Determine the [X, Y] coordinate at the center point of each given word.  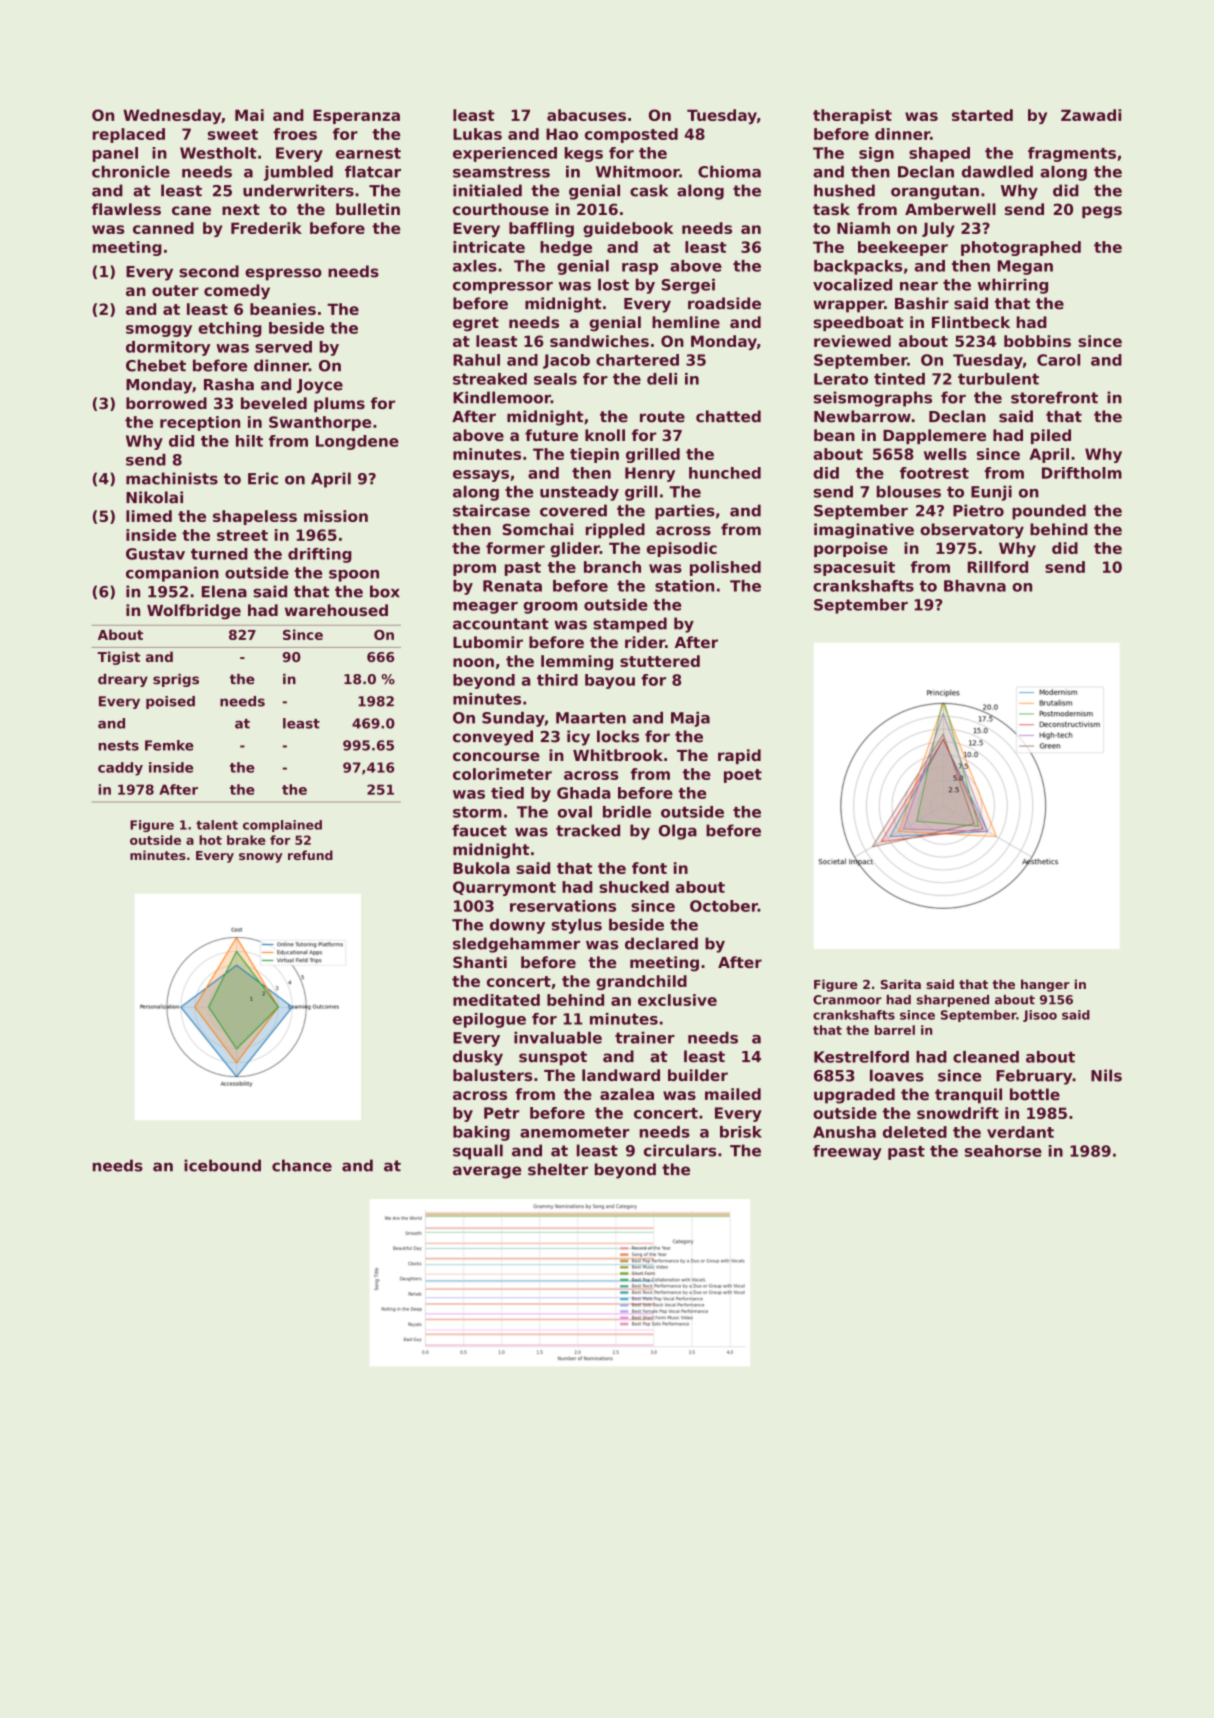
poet [743, 776]
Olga [678, 832]
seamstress [501, 172]
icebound [222, 1165]
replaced [129, 135]
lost [613, 285]
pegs [1102, 212]
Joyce [320, 386]
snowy [261, 858]
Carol [1058, 360]
